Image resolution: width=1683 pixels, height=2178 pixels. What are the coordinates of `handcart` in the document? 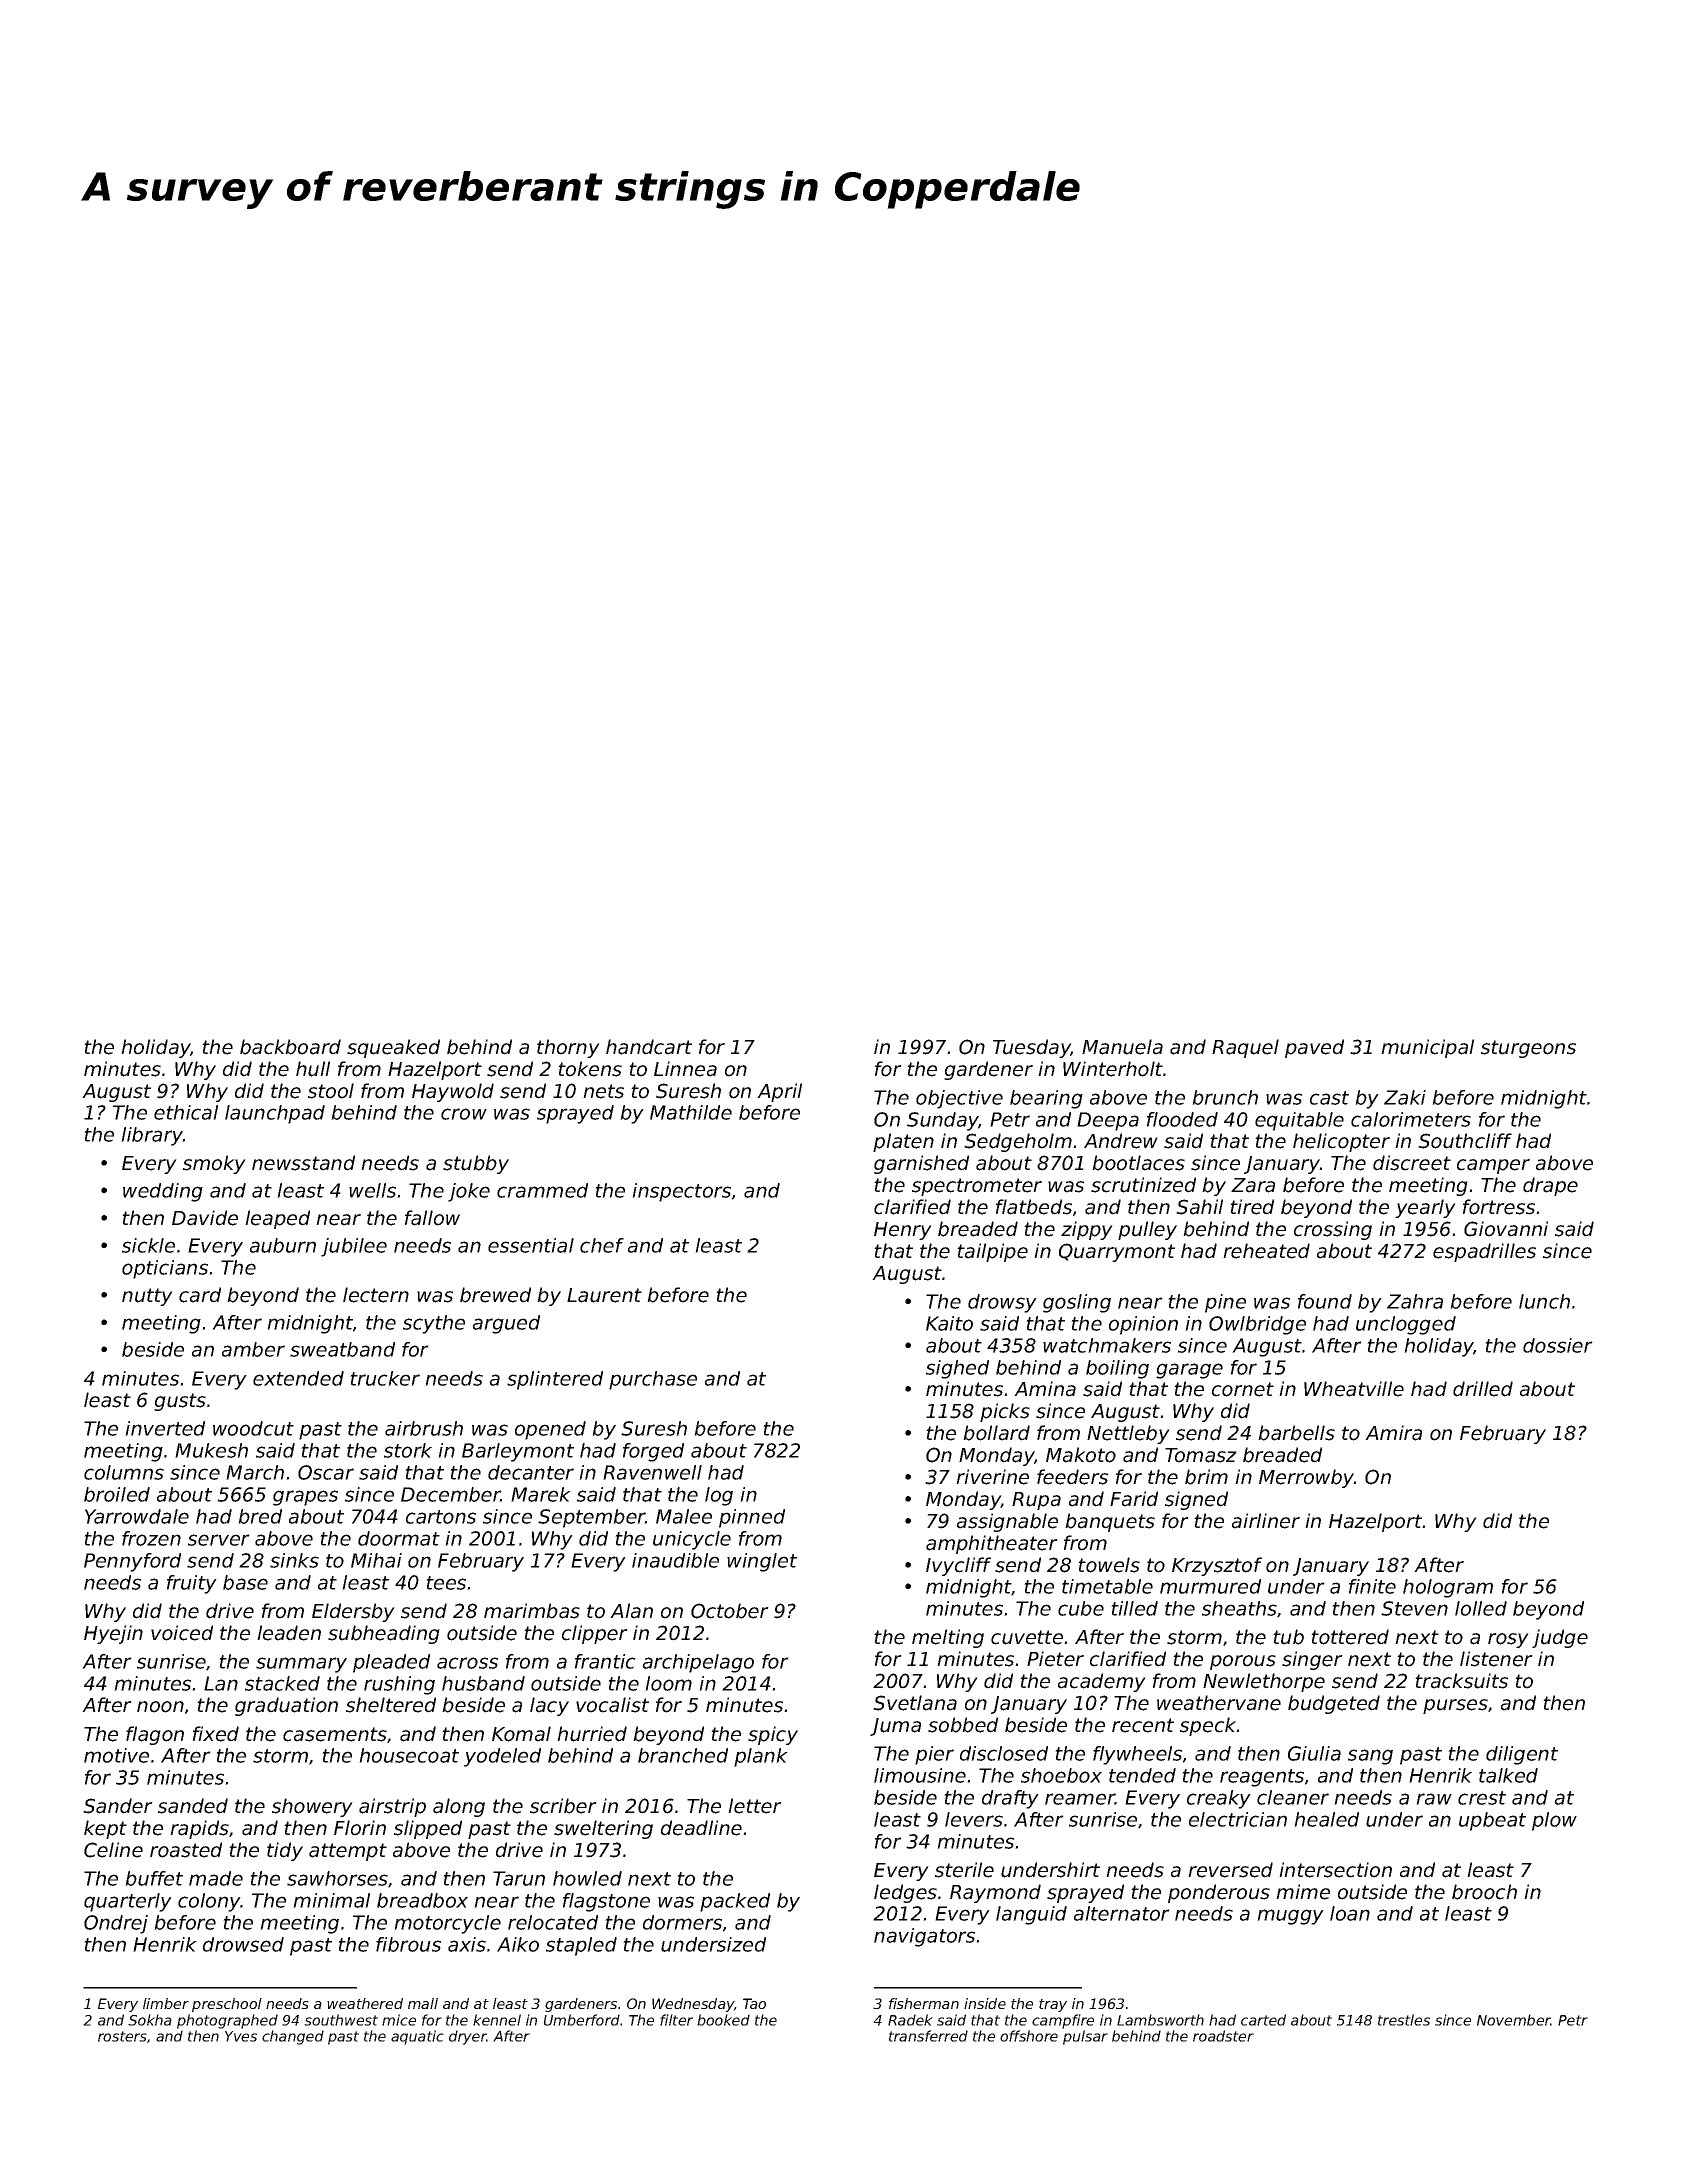 It's located at (649, 1047).
